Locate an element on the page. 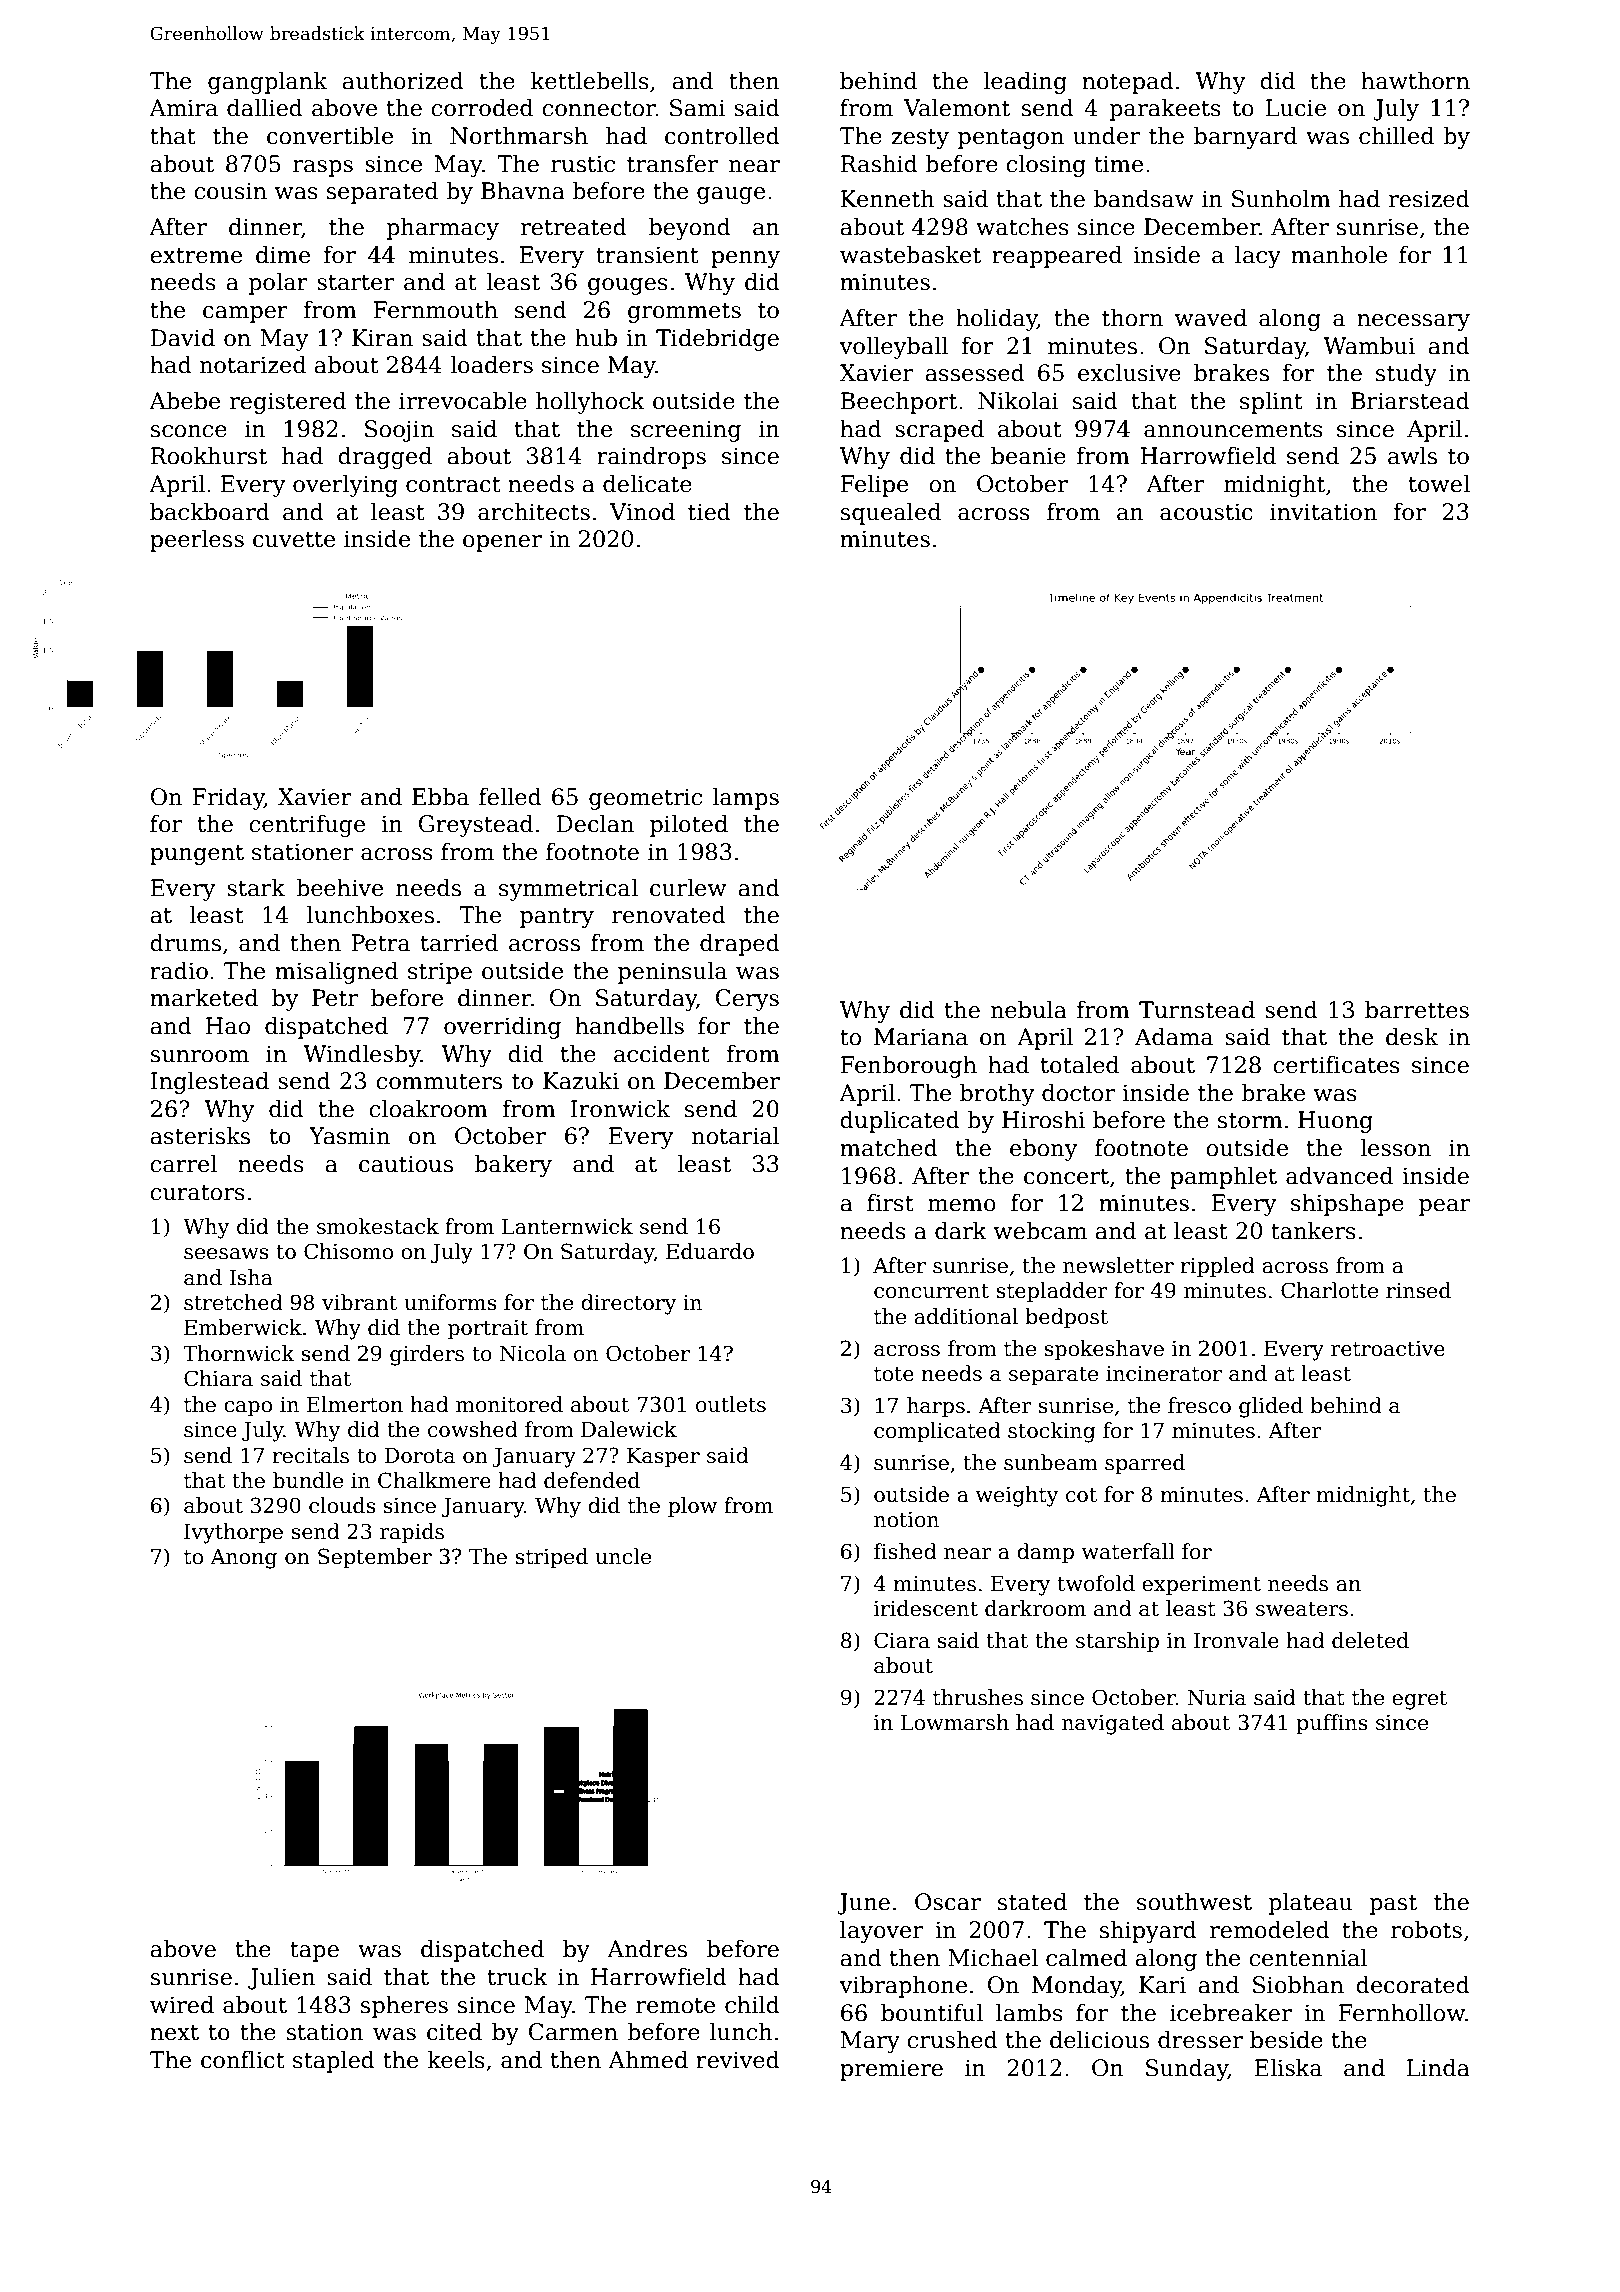 The height and width of the image is (2292, 1620). glided is located at coordinates (1271, 1407).
